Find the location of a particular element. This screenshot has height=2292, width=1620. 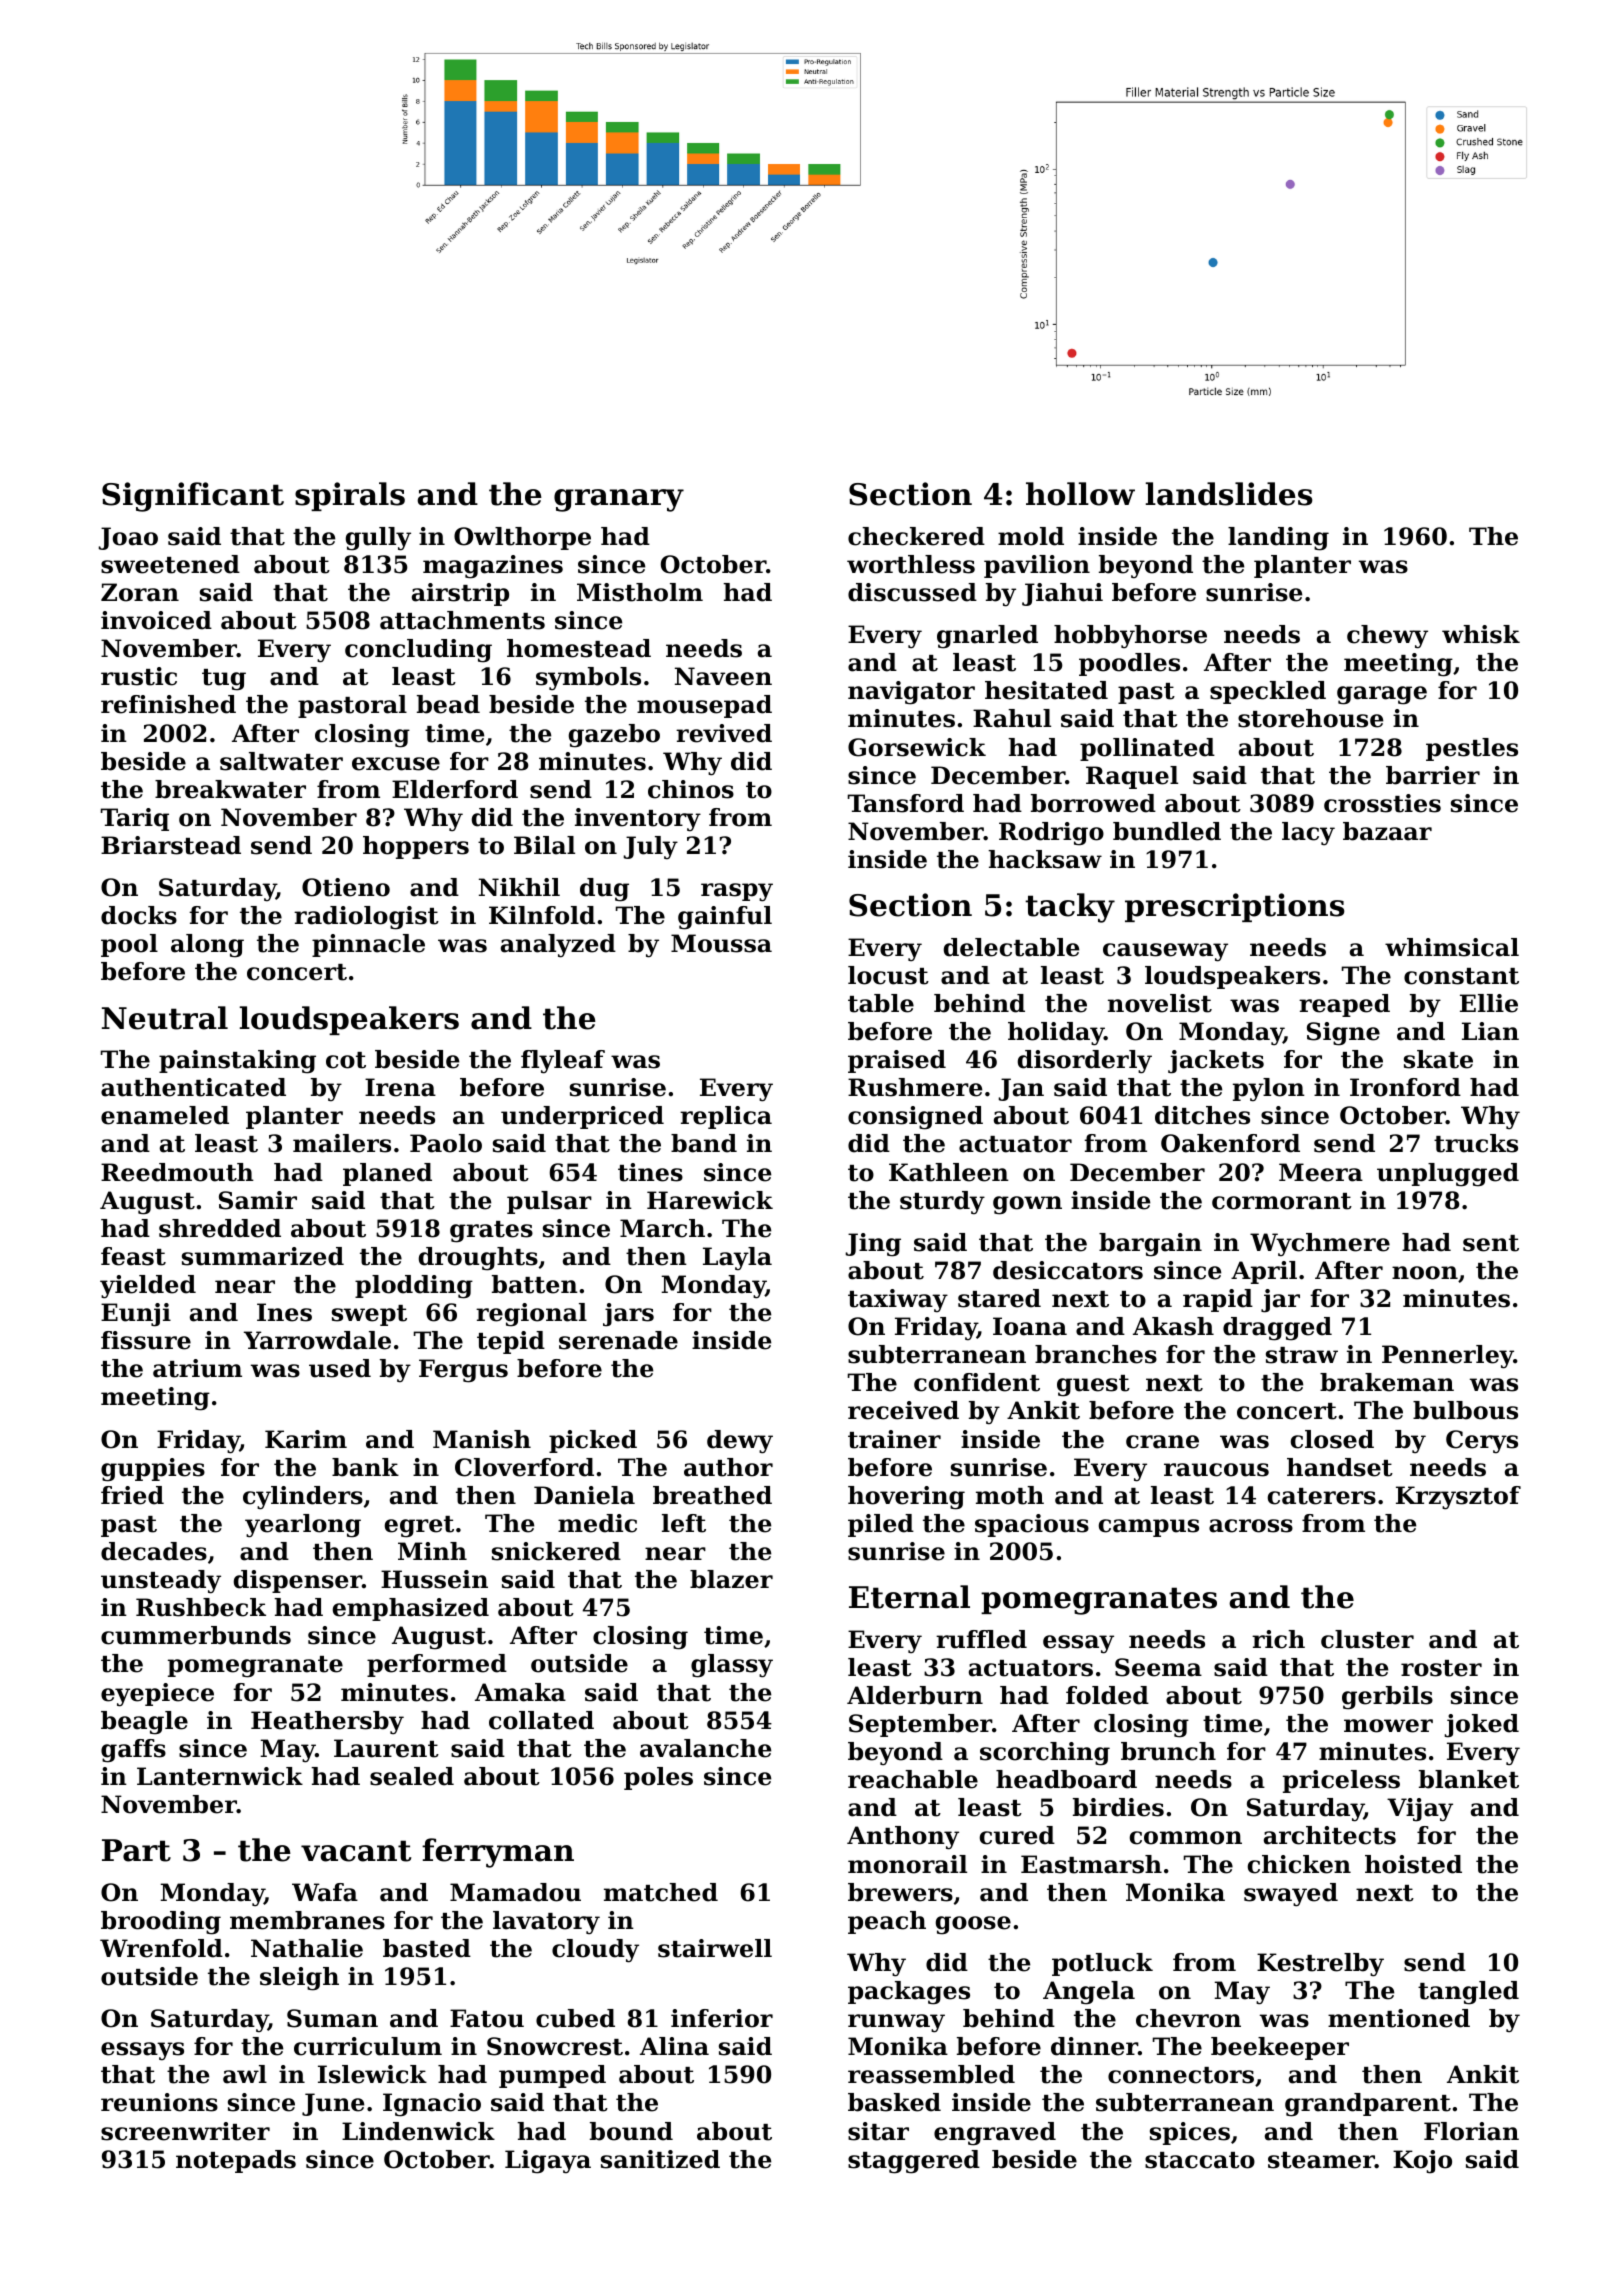

rich is located at coordinates (1278, 1639).
